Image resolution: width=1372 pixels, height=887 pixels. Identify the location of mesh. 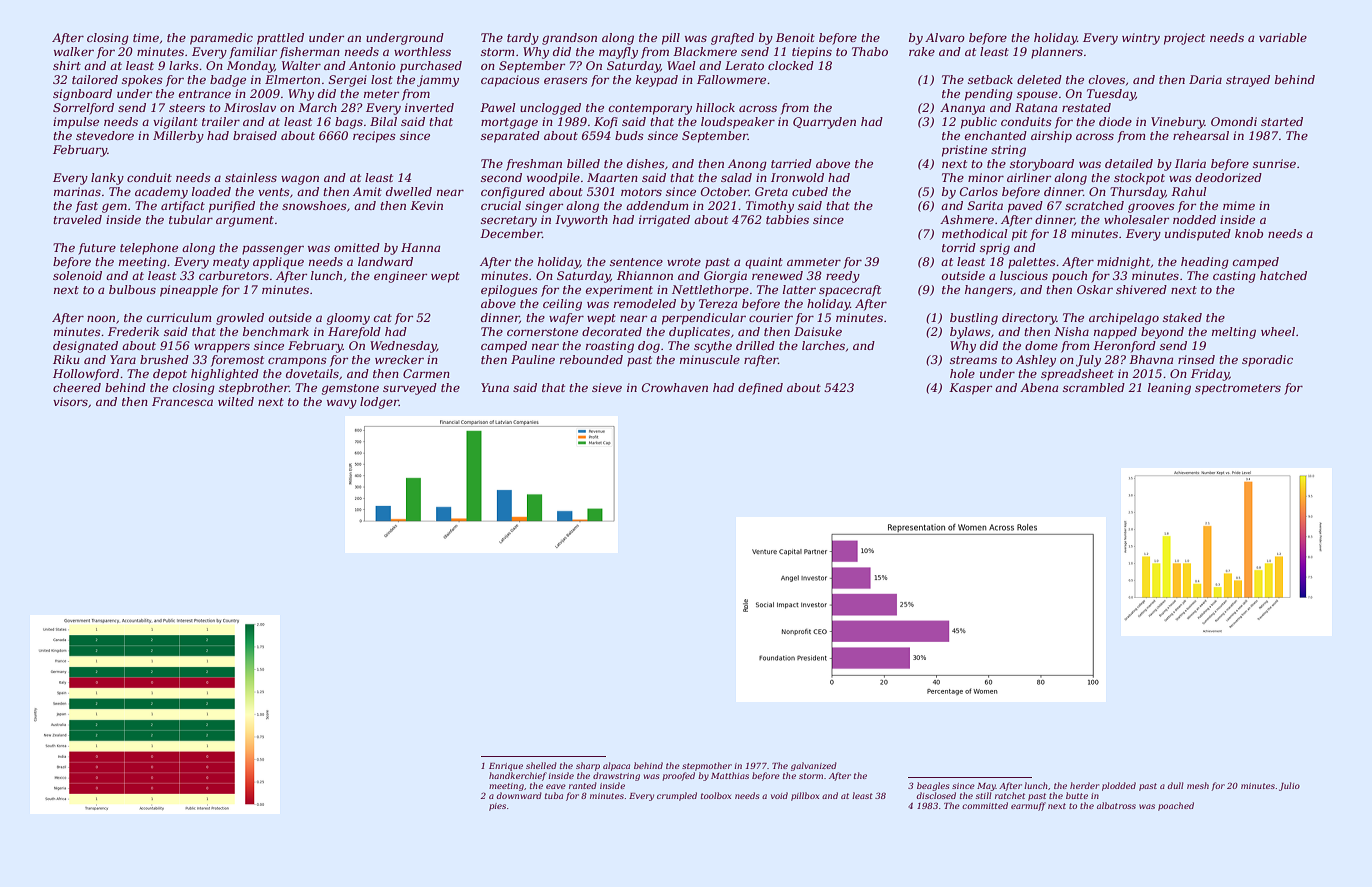
(1198, 785).
